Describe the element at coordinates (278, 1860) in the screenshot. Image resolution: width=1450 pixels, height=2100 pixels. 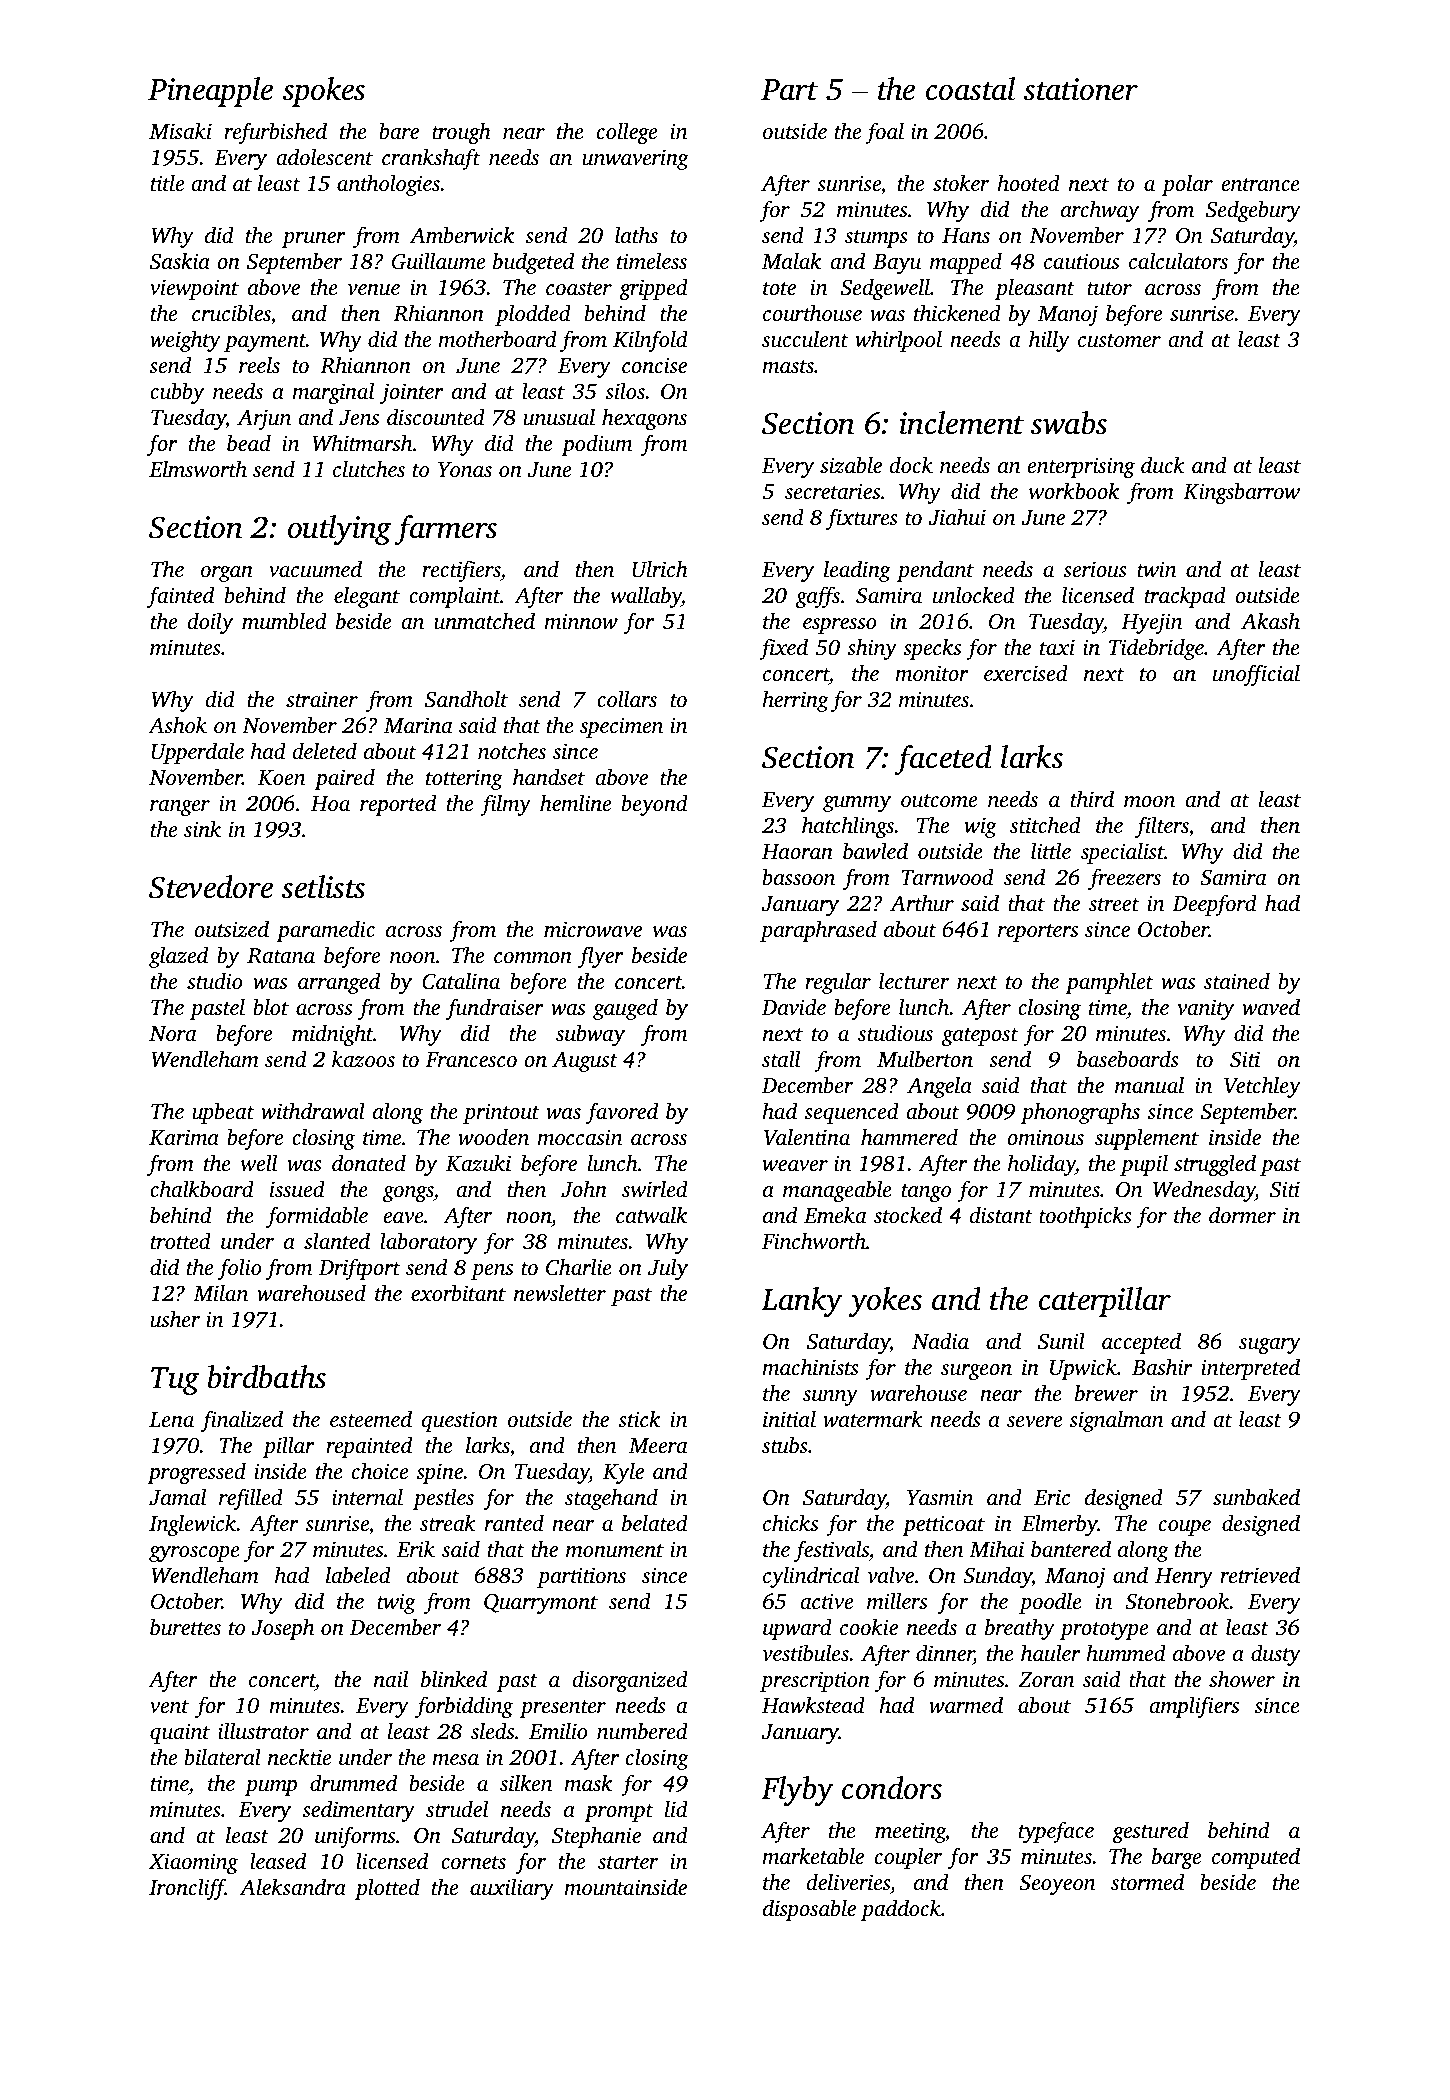
I see `leased` at that location.
